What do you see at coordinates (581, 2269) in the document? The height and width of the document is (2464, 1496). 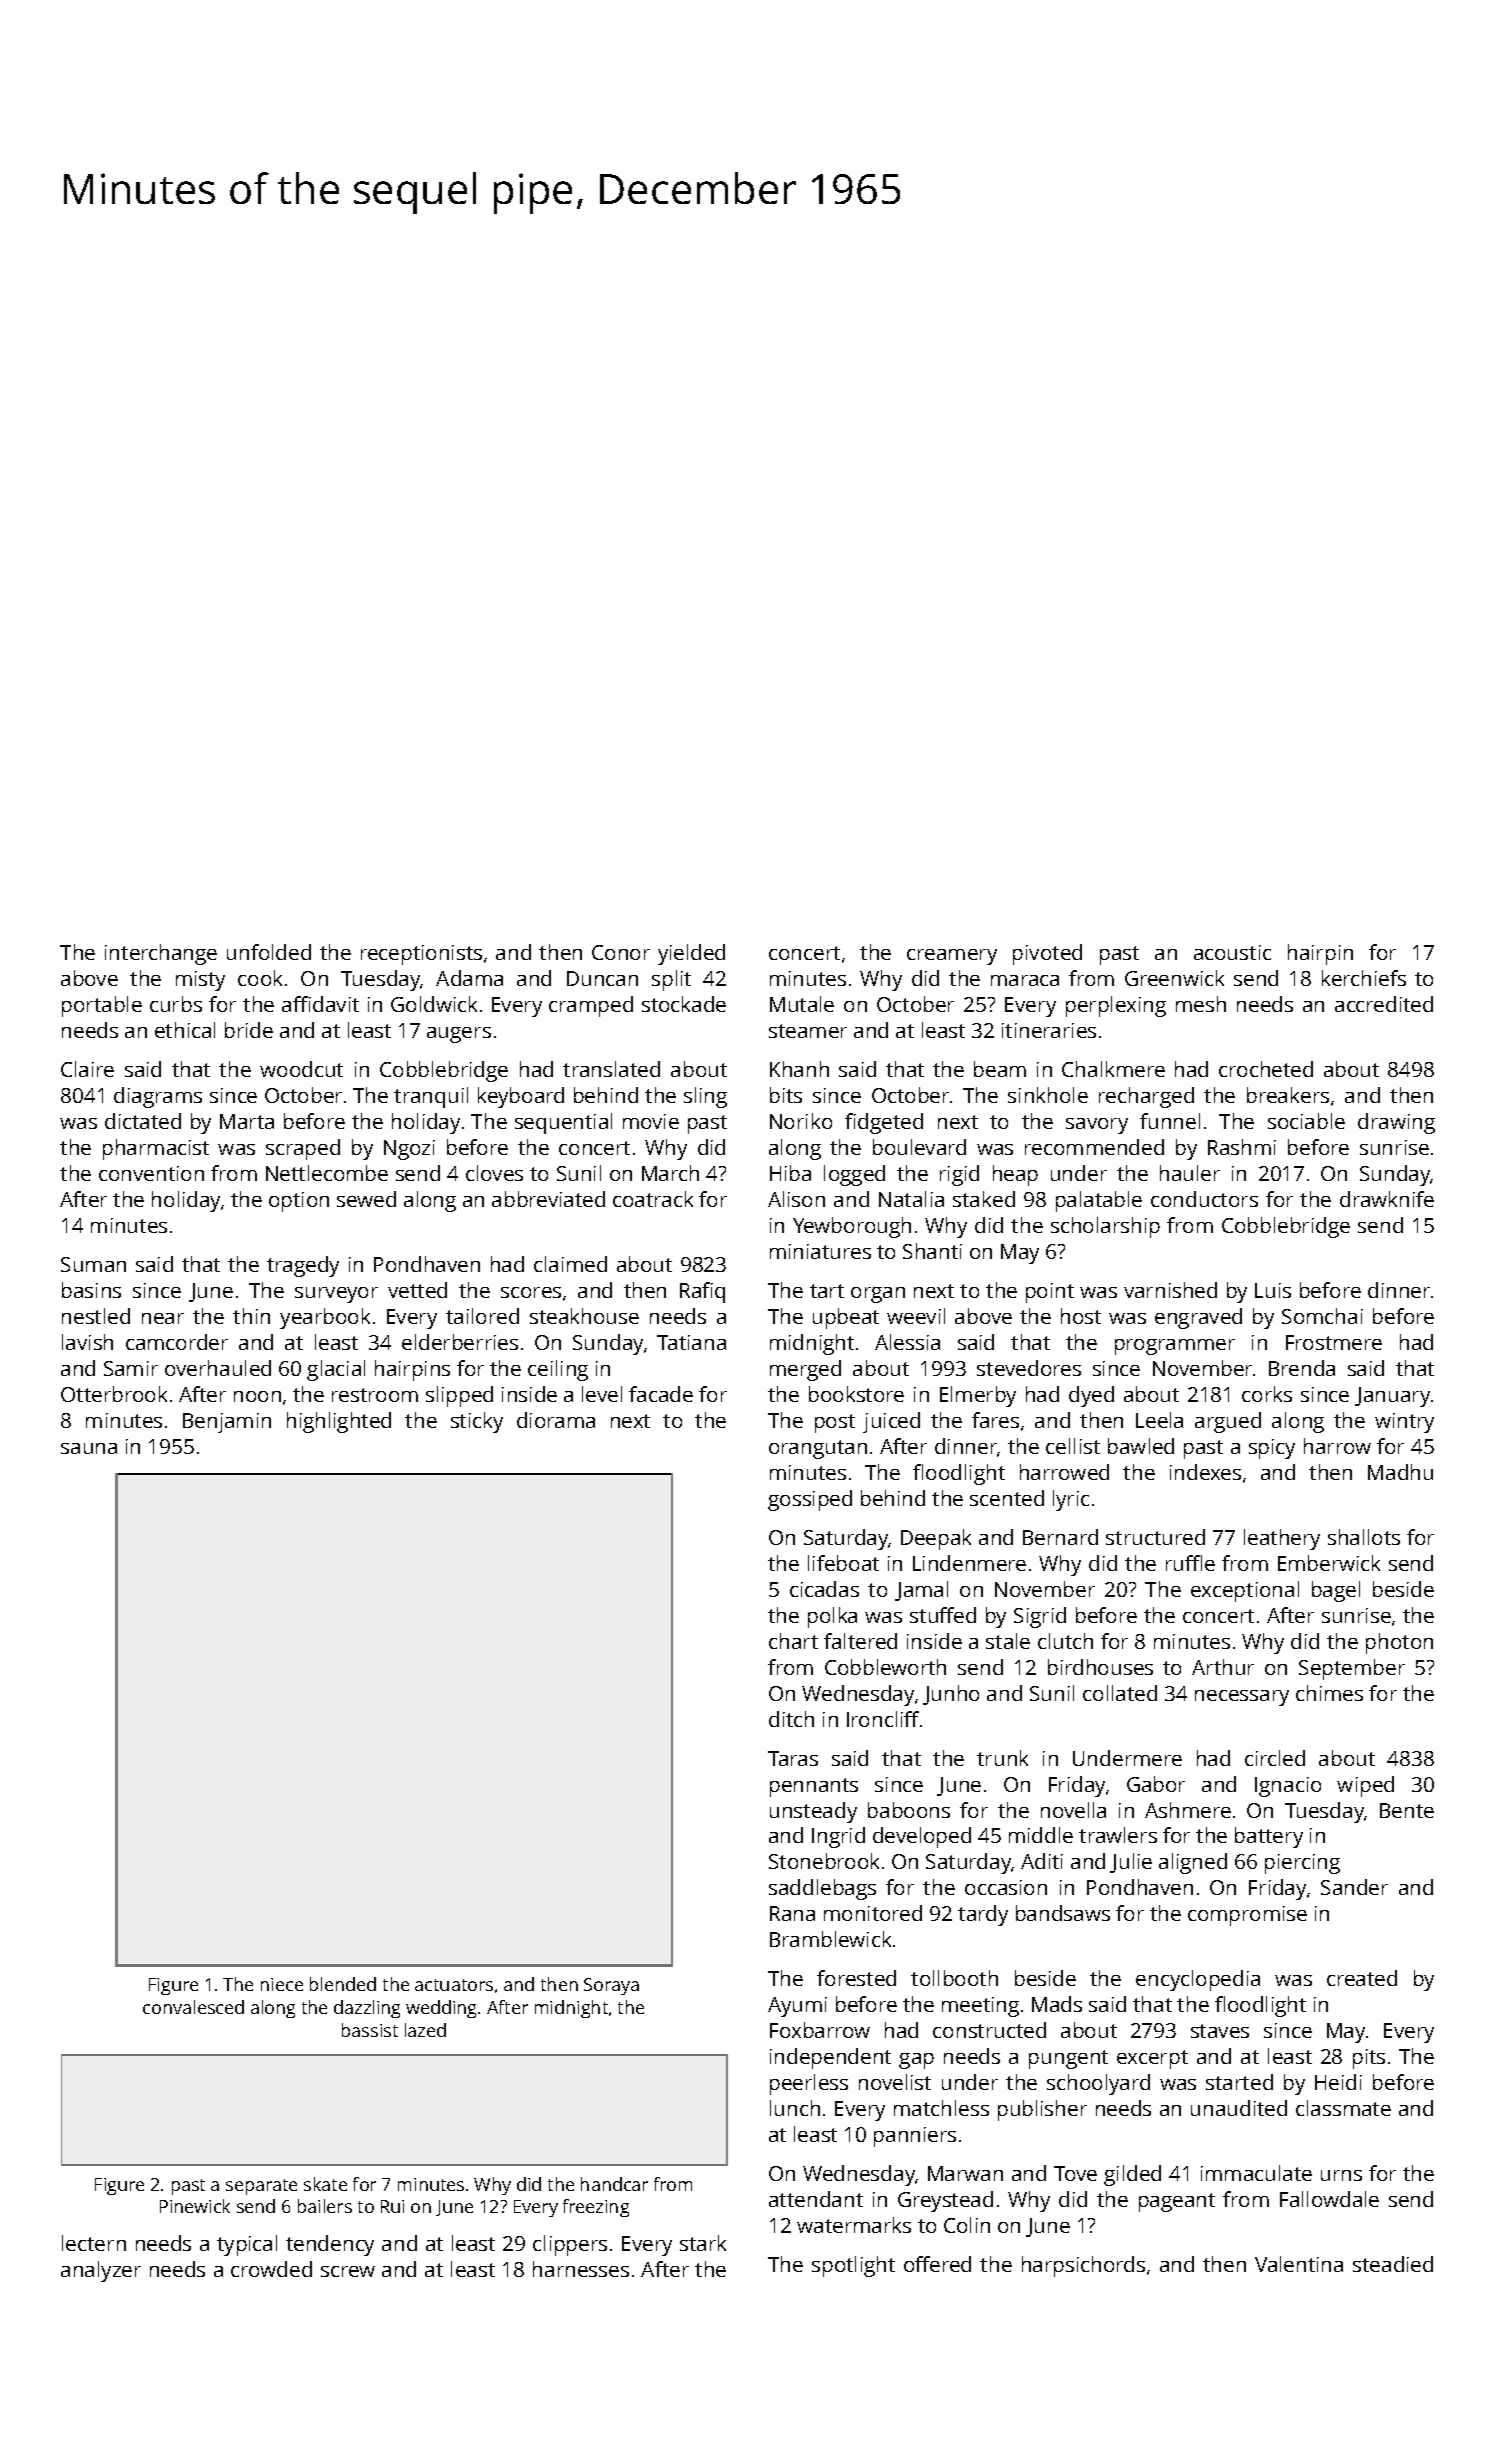 I see `harnesses` at bounding box center [581, 2269].
